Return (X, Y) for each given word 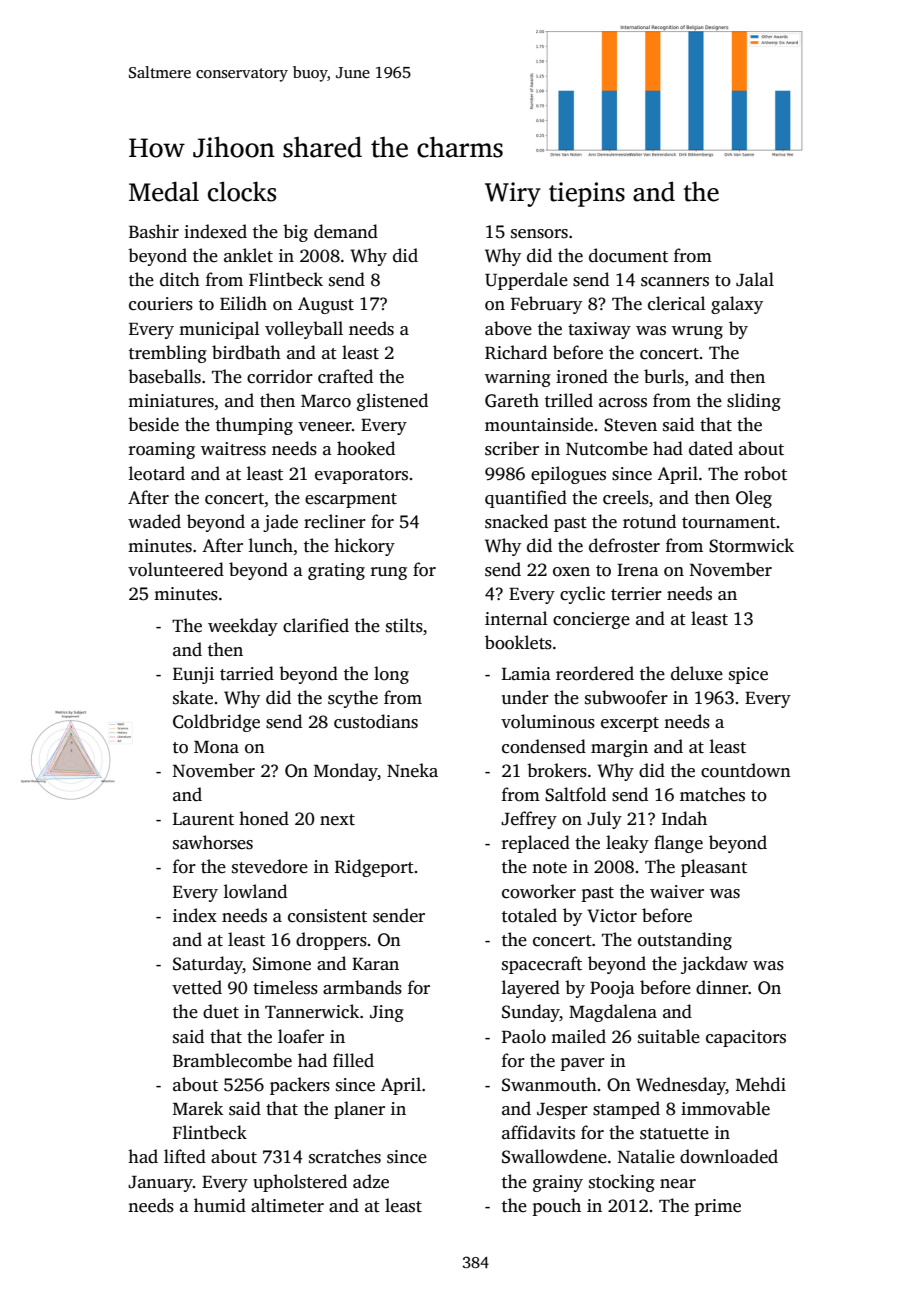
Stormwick (751, 545)
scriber (512, 448)
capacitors (746, 1038)
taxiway (599, 330)
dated (711, 448)
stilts (404, 625)
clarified (316, 625)
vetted (197, 987)
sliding (754, 402)
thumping (254, 426)
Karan (375, 964)
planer (359, 1110)
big (295, 233)
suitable (669, 1036)
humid (220, 1205)
